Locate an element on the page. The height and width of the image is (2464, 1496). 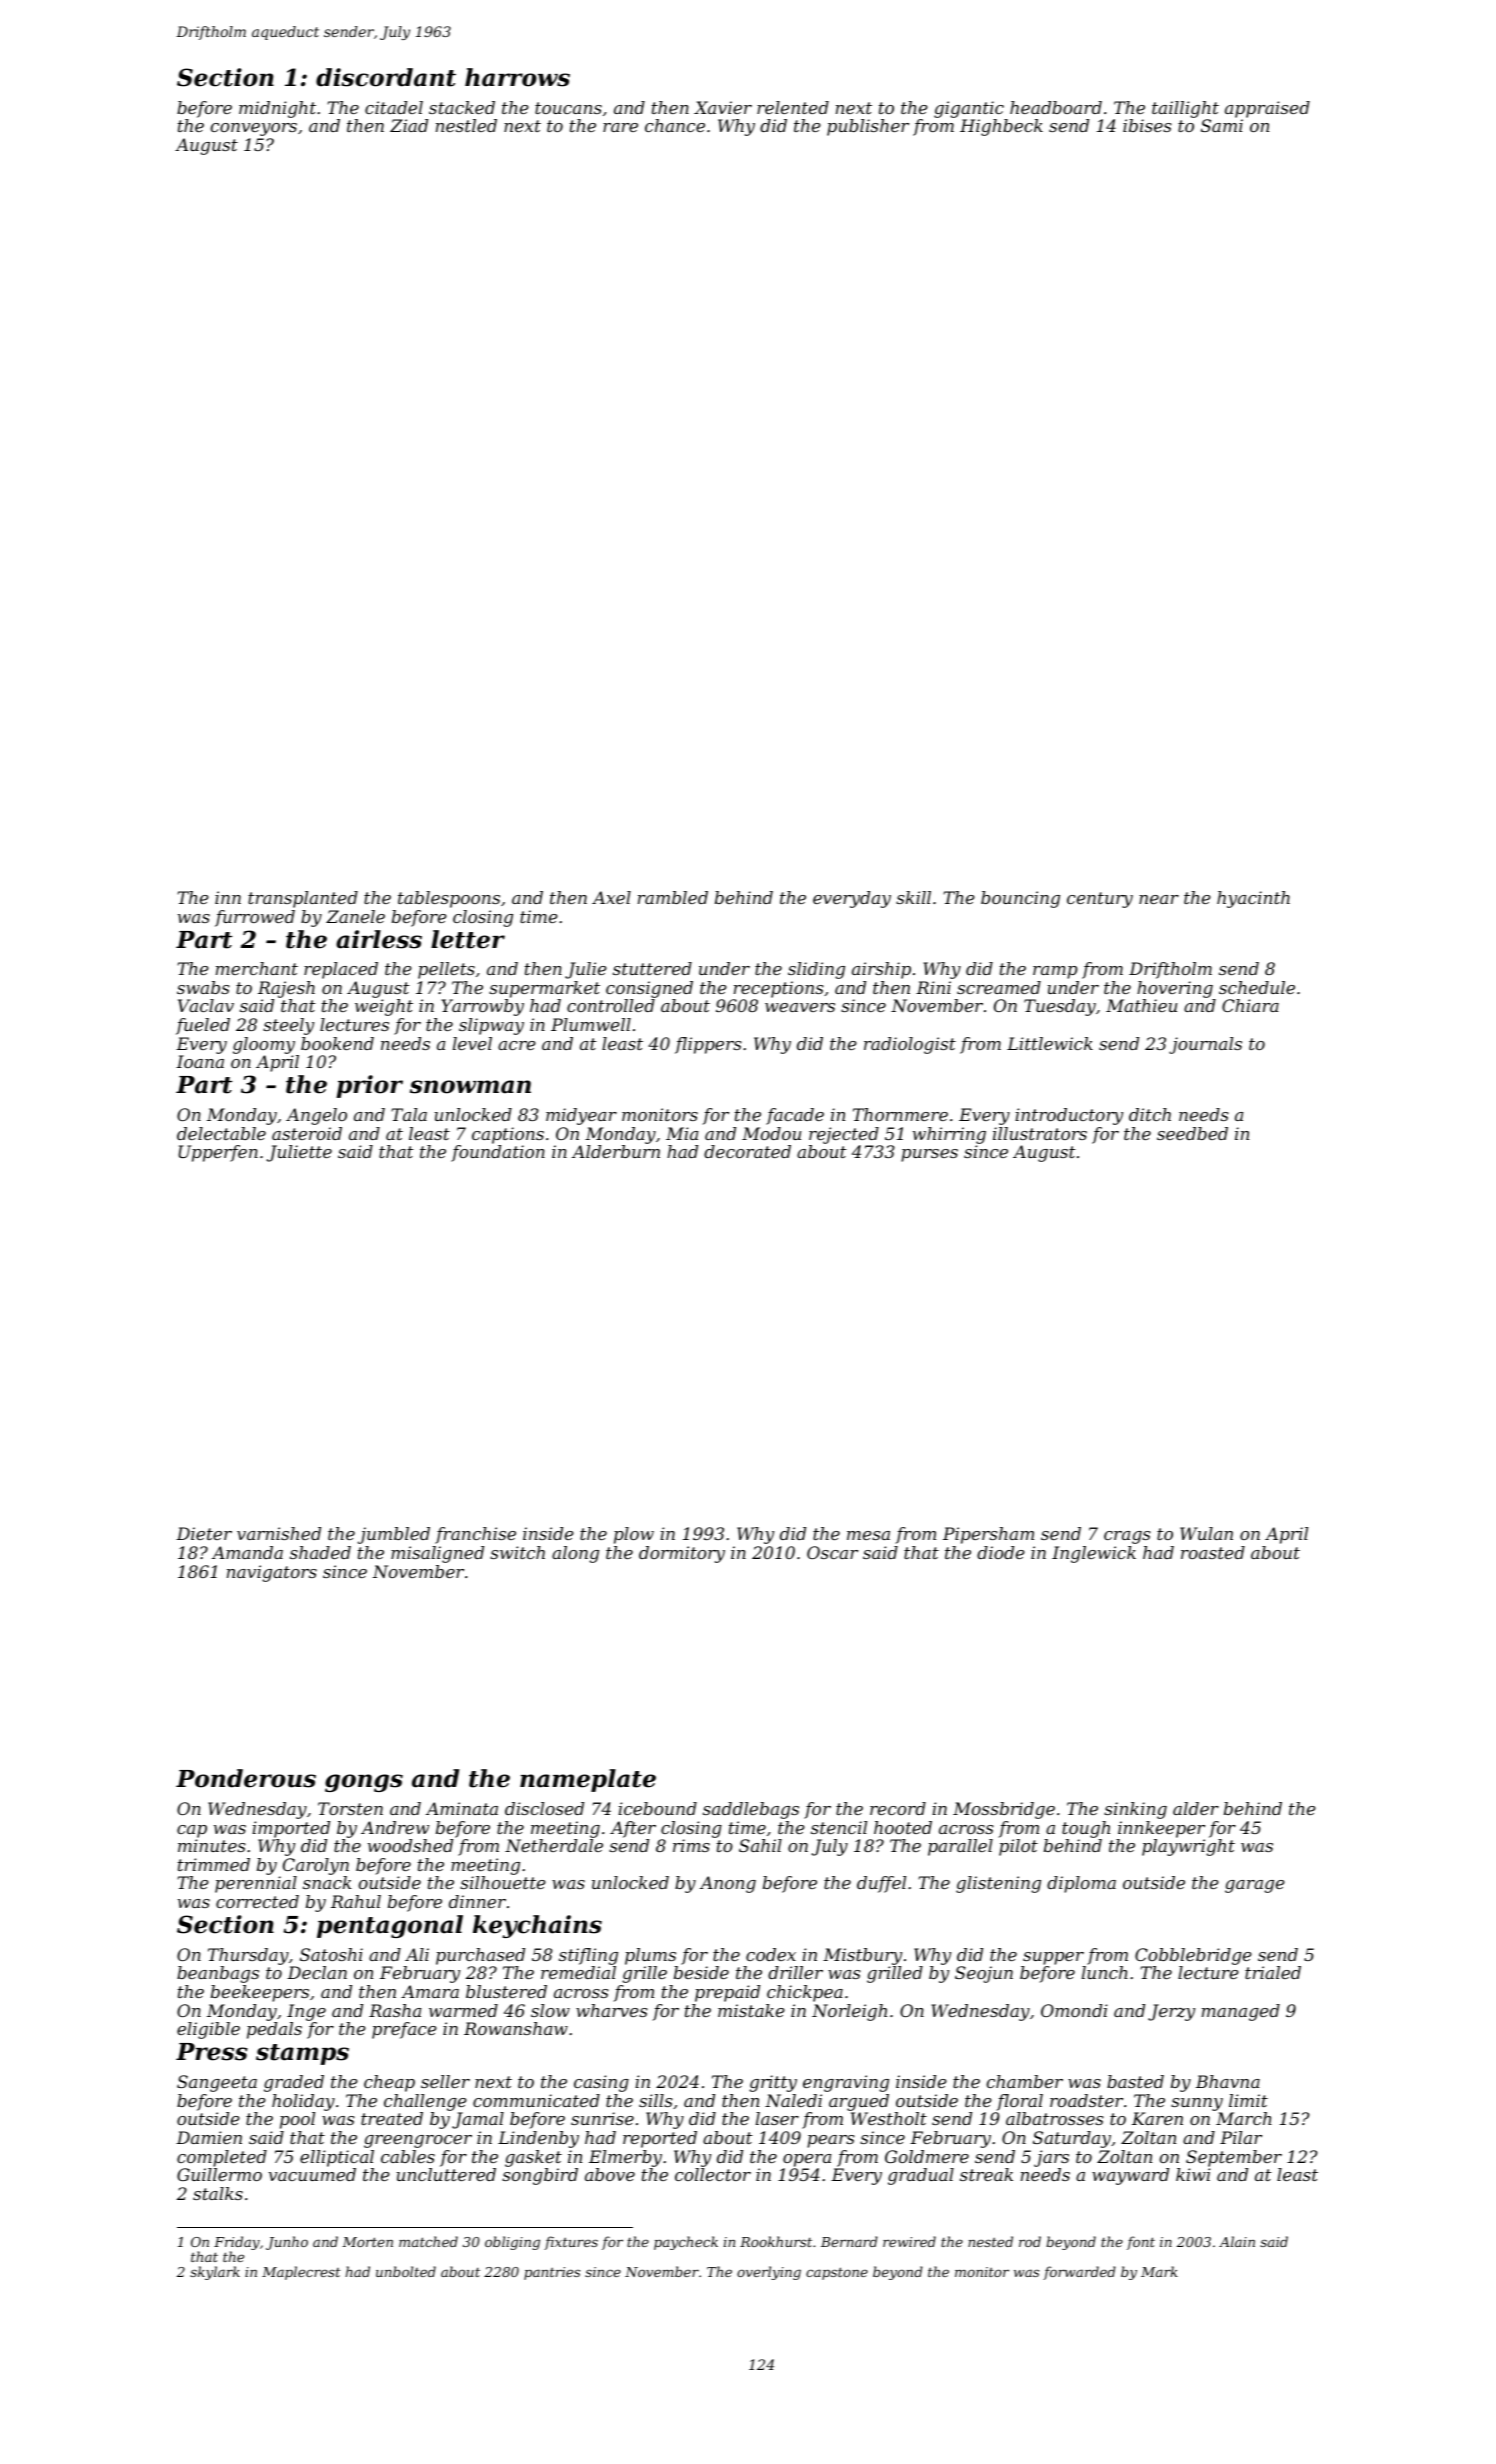
discordant is located at coordinates (386, 77).
